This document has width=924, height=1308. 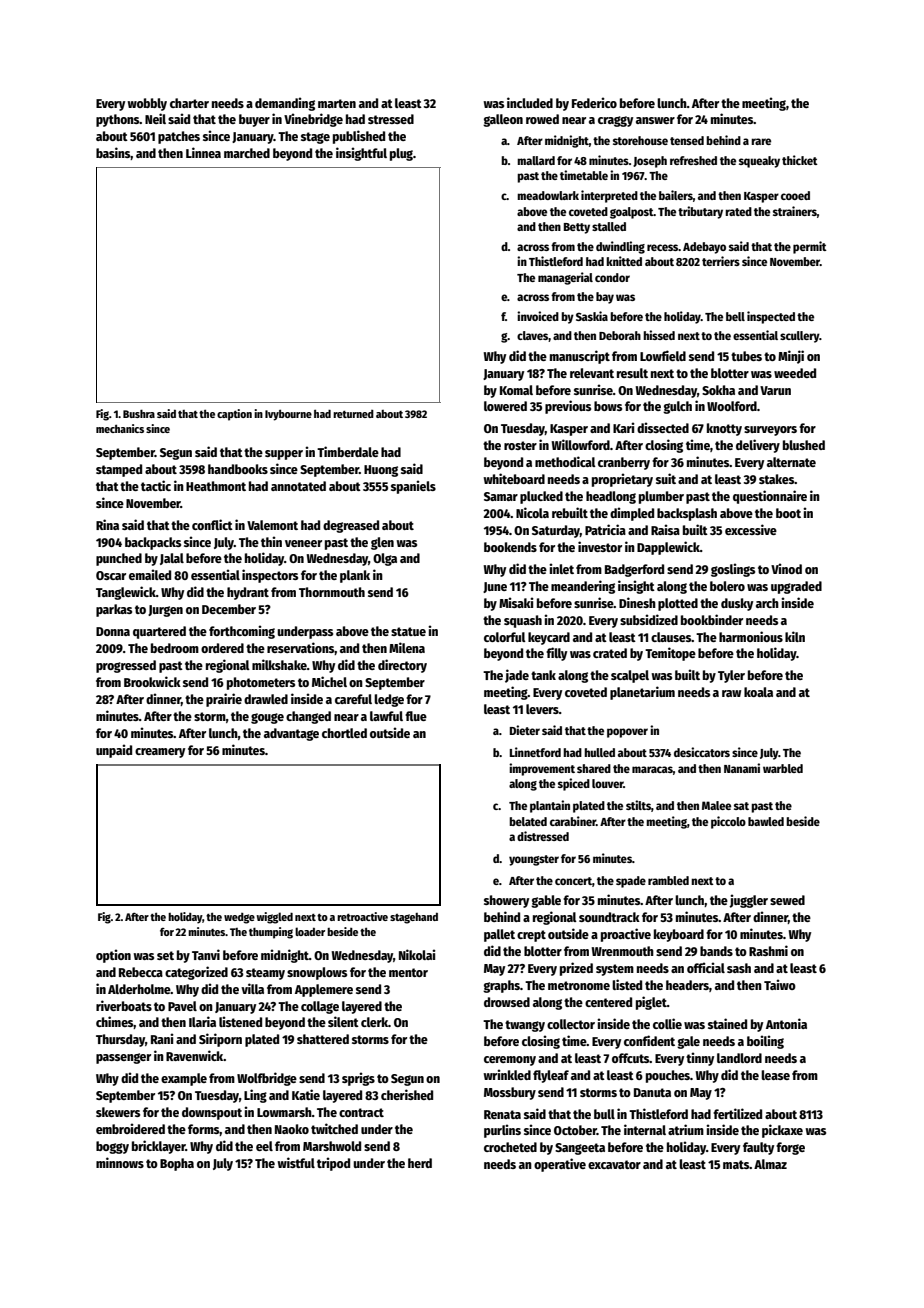 What do you see at coordinates (126, 666) in the document?
I see `progressed` at bounding box center [126, 666].
